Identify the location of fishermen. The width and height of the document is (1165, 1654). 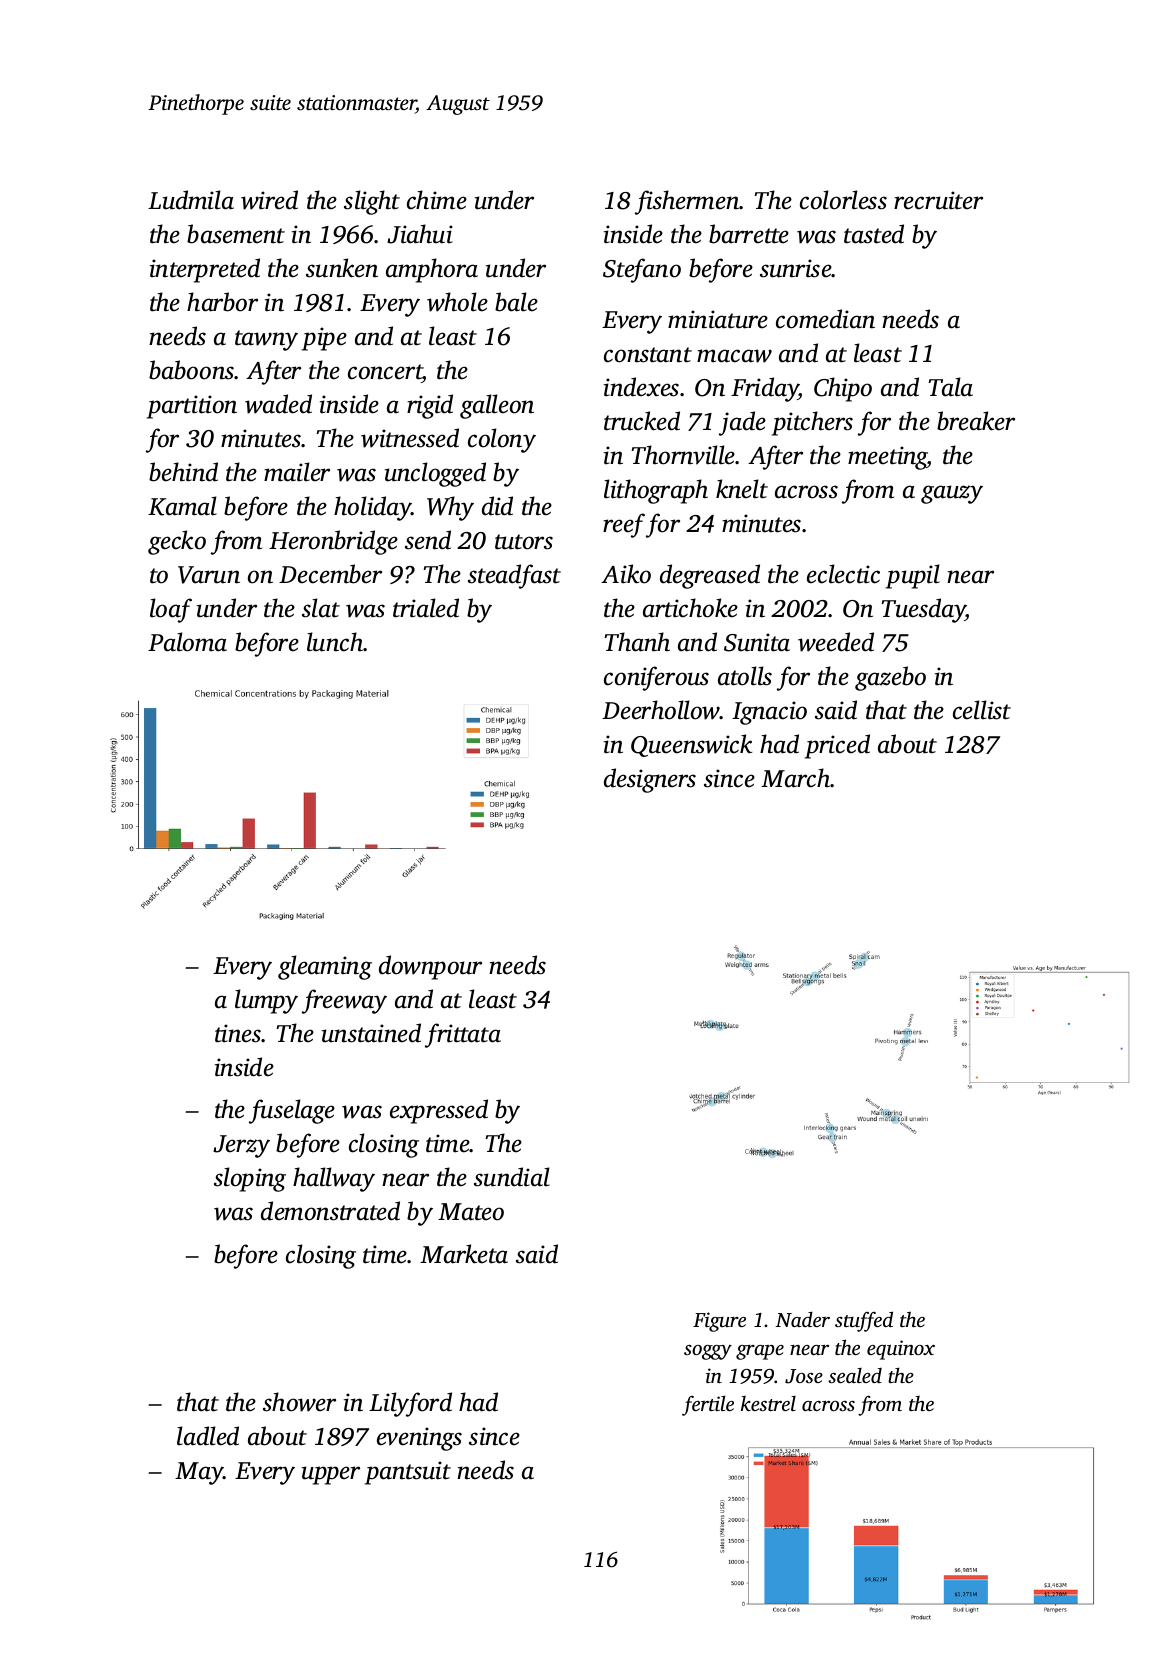
(687, 202).
